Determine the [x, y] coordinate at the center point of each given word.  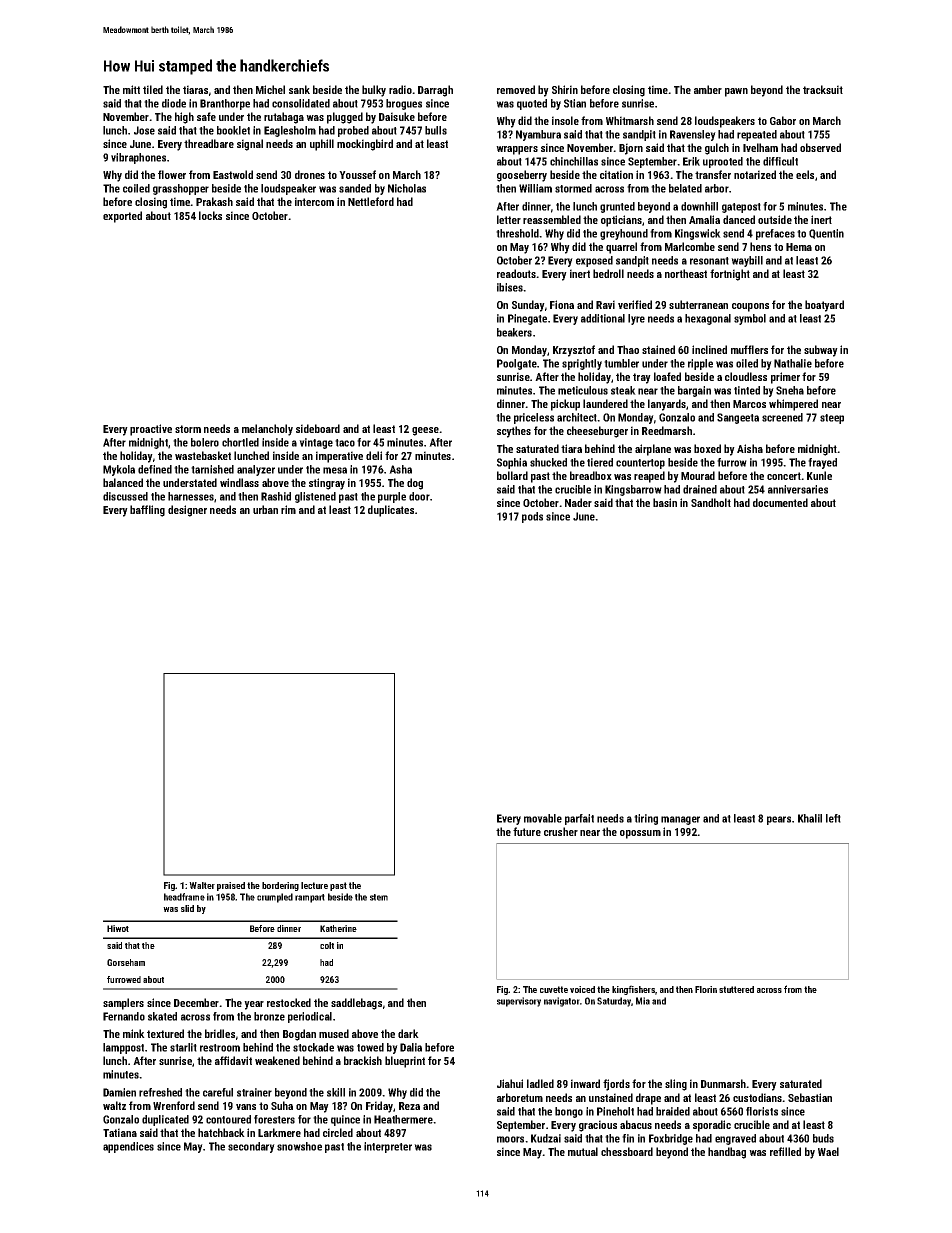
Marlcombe [690, 246]
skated [162, 1016]
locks [210, 215]
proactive [151, 430]
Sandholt [711, 502]
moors [510, 1139]
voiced [582, 989]
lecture [314, 885]
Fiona [562, 304]
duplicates [391, 511]
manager [680, 820]
